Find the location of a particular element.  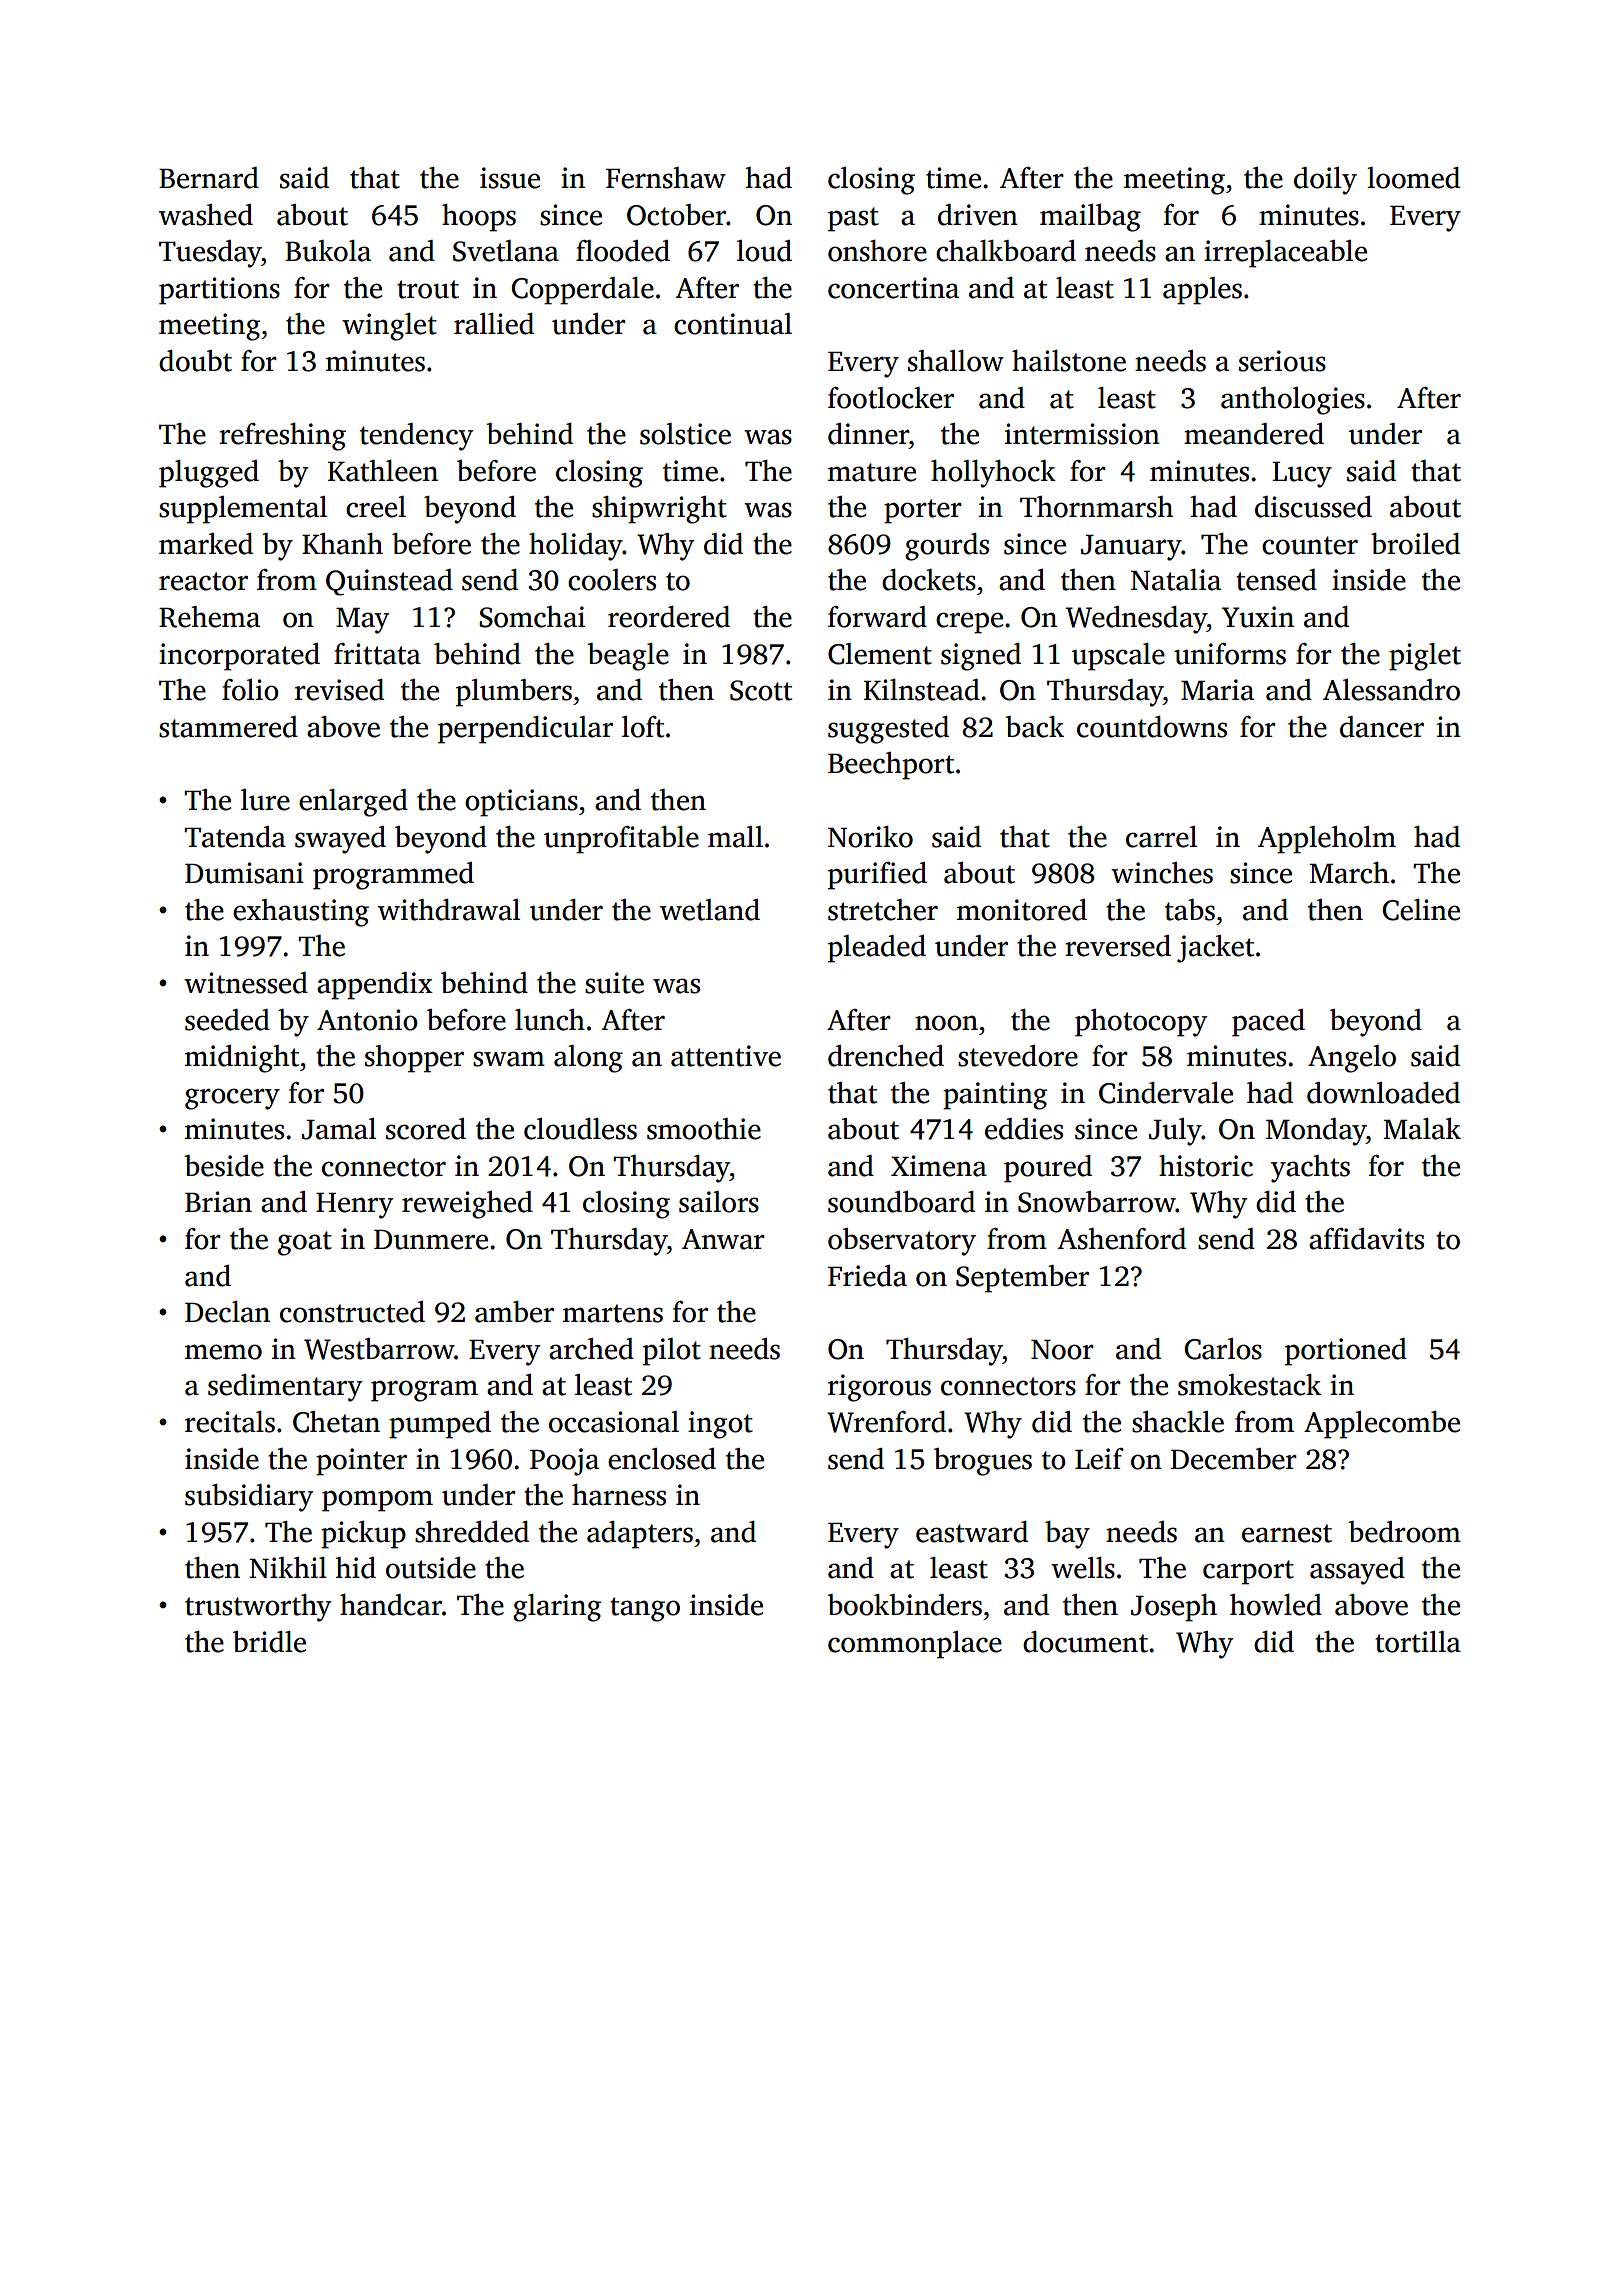

goat is located at coordinates (305, 1243).
